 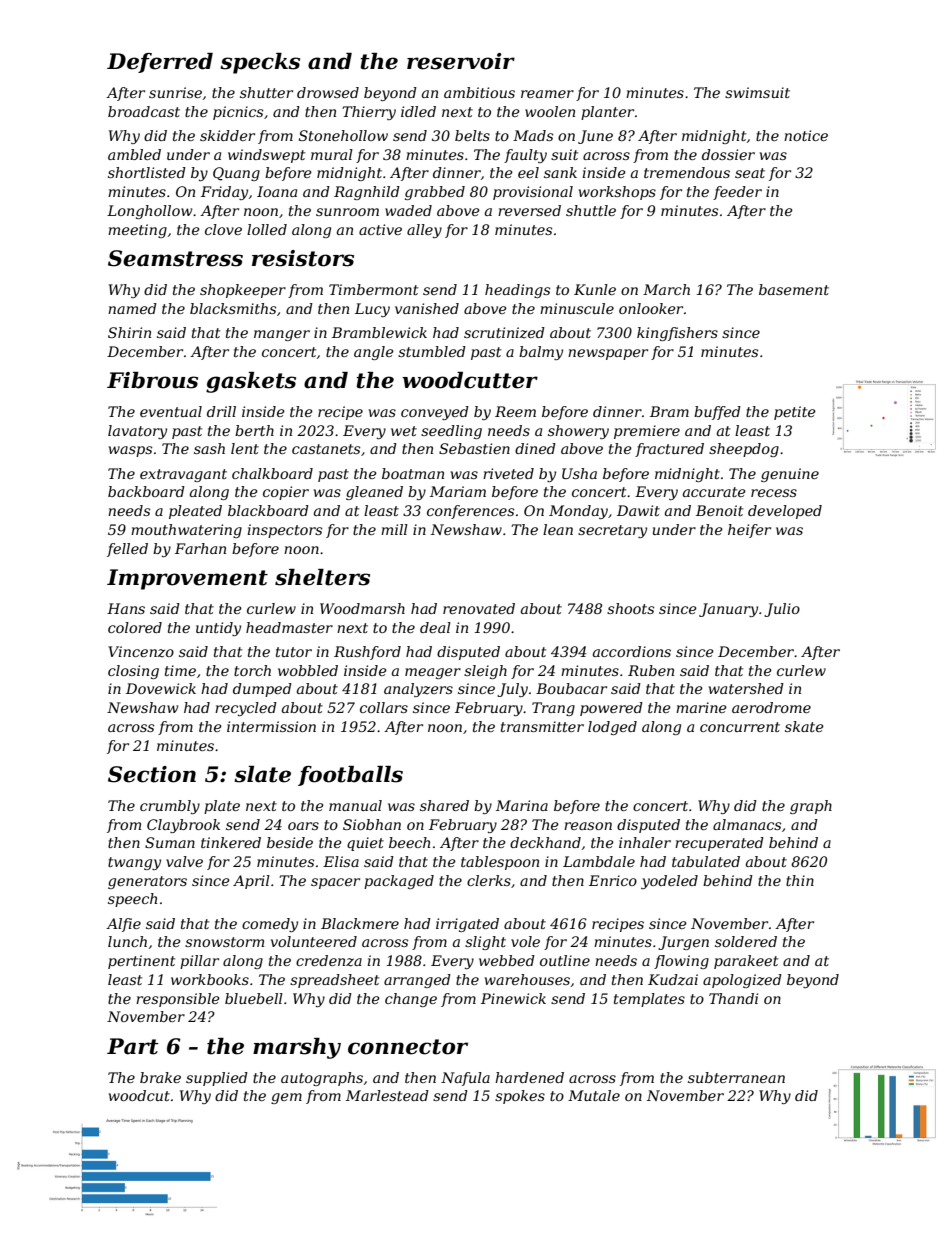 What do you see at coordinates (553, 709) in the screenshot?
I see `Trang` at bounding box center [553, 709].
